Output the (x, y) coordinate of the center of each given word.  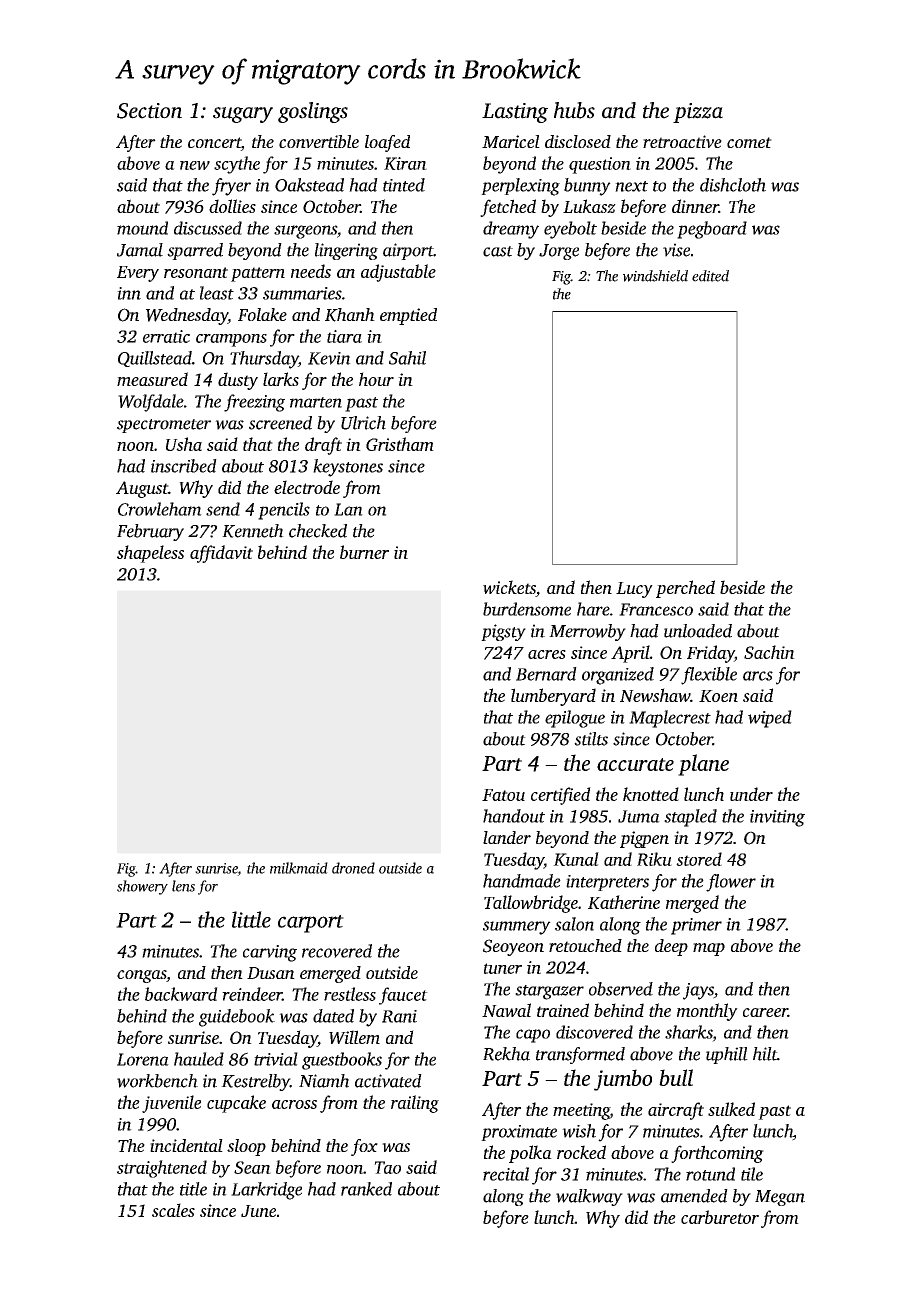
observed (621, 989)
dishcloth (733, 185)
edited (710, 276)
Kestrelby (255, 1082)
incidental (186, 1145)
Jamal (140, 250)
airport (408, 251)
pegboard (712, 230)
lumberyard (553, 697)
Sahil (407, 358)
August (142, 489)
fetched (508, 208)
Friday (710, 654)
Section (149, 111)
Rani (399, 1016)
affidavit (221, 554)
